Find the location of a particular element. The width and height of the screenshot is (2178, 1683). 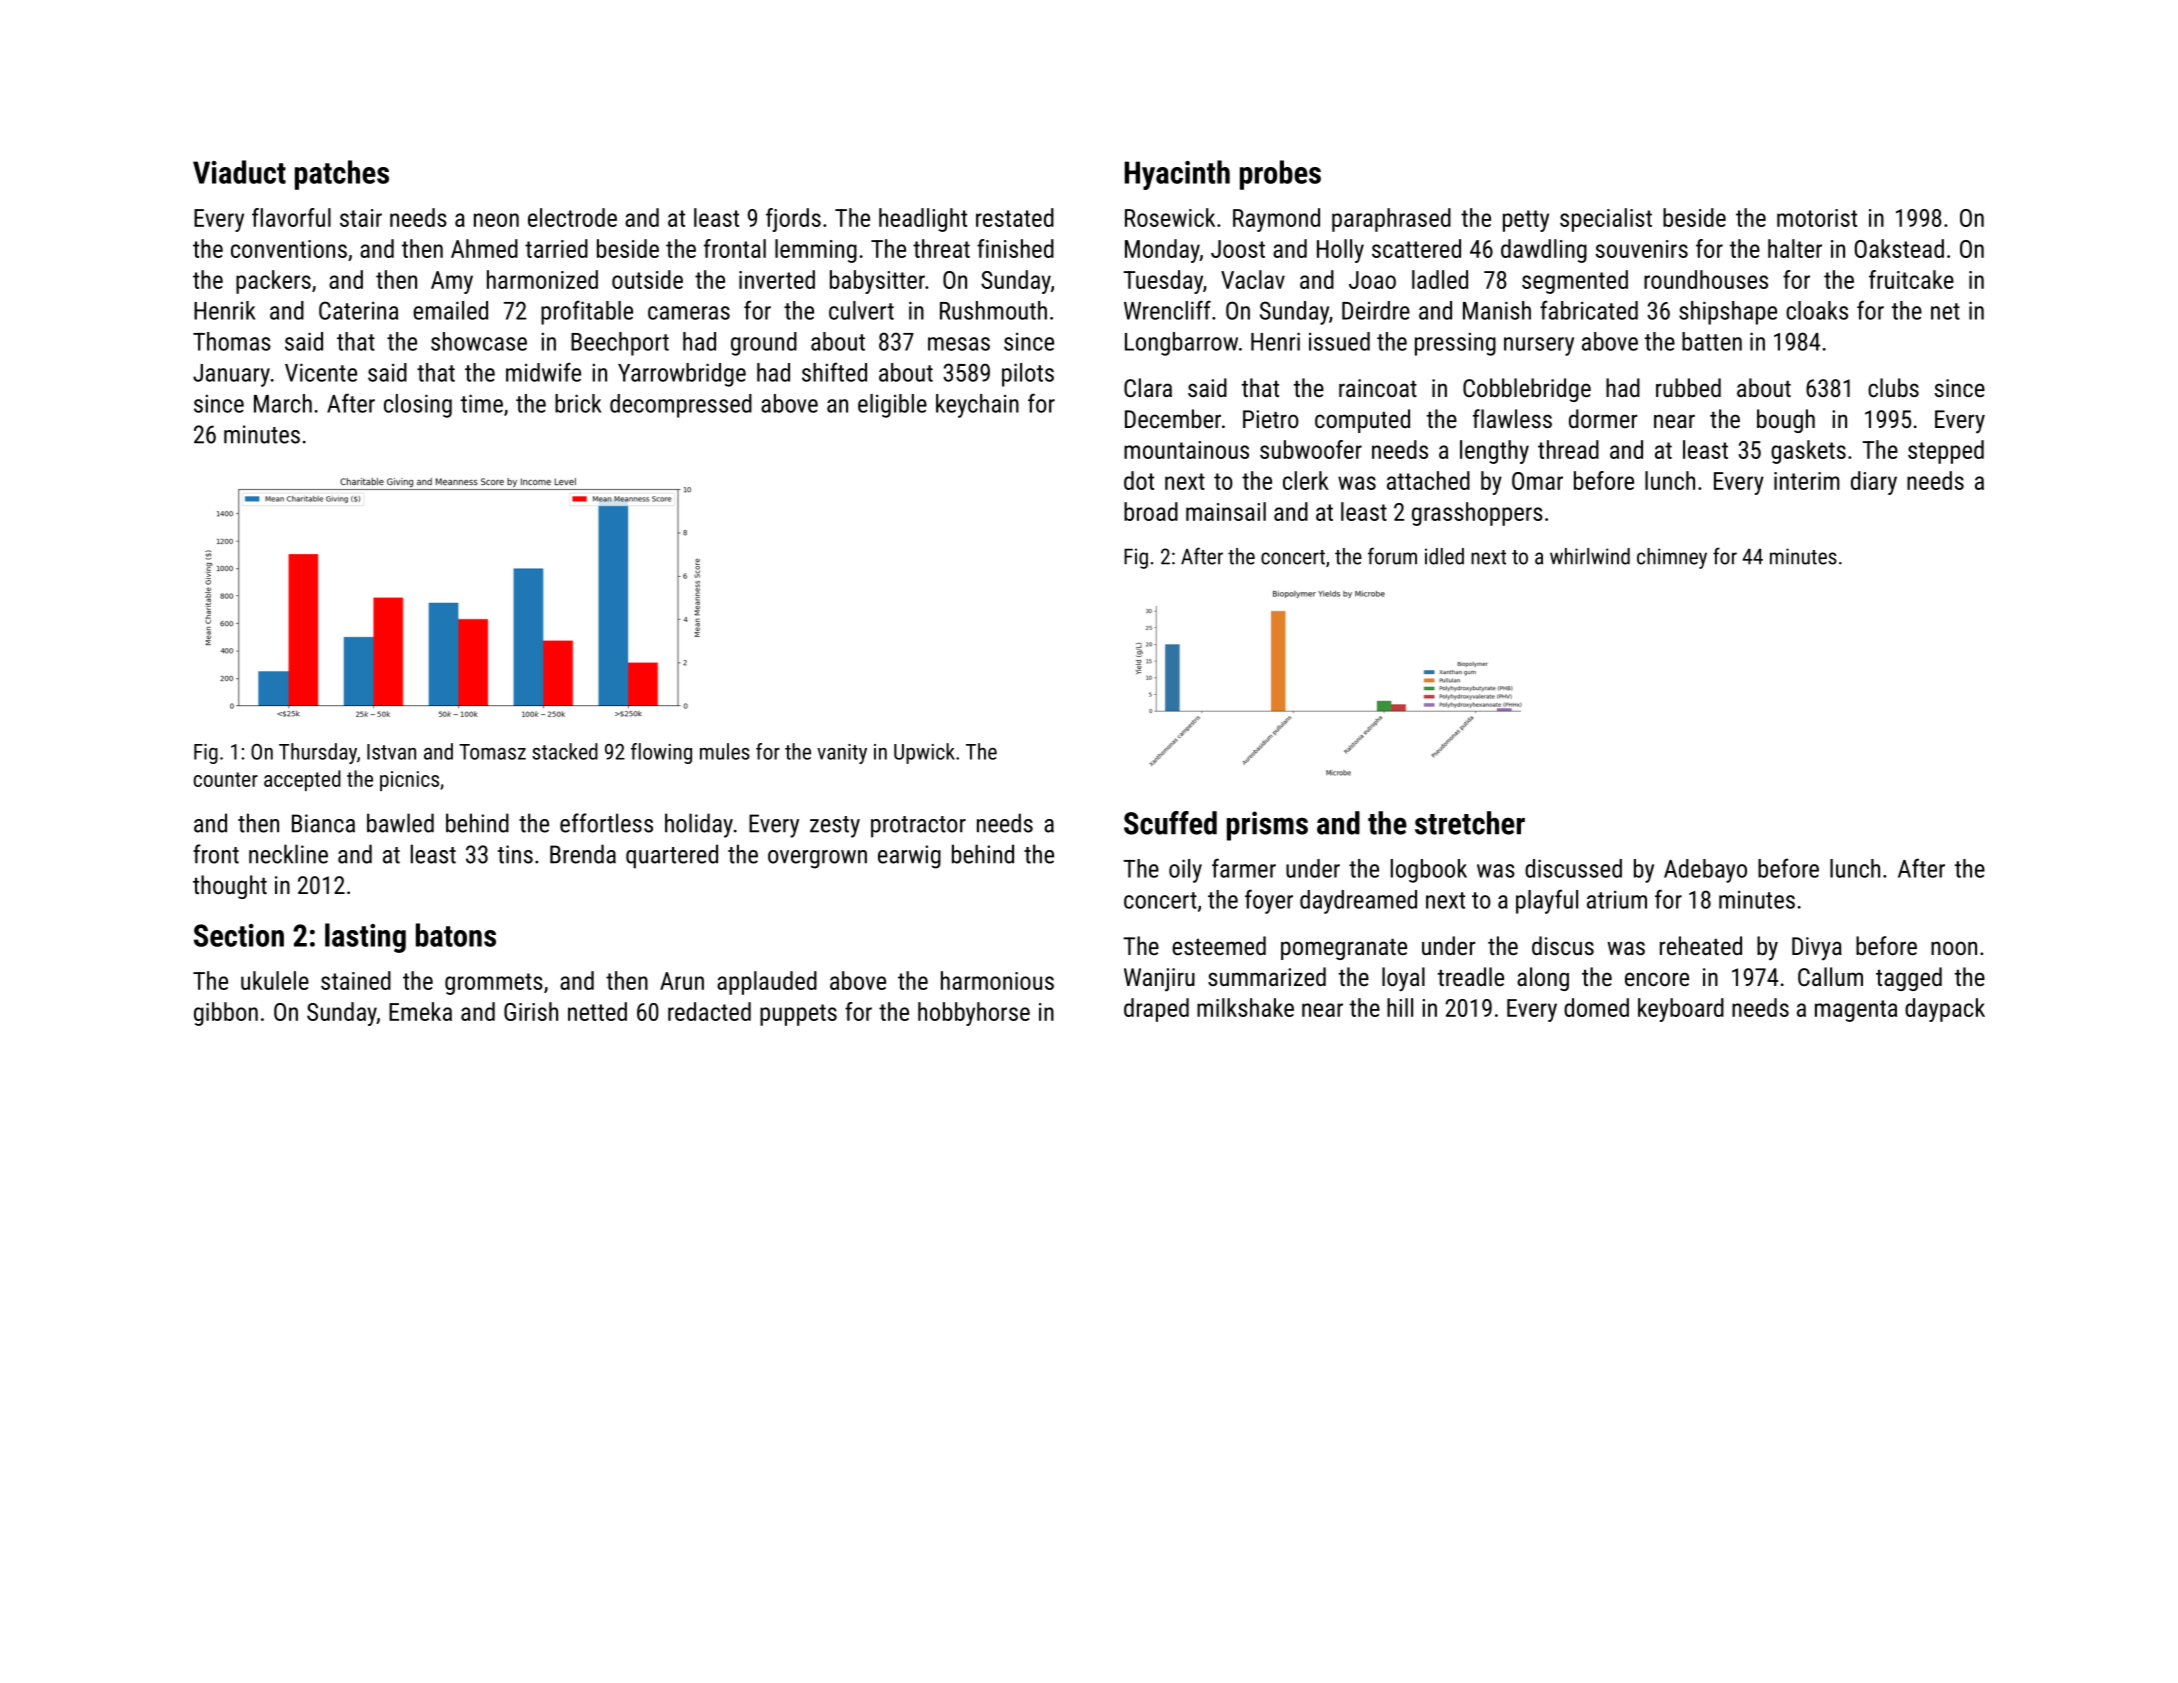

Upwick is located at coordinates (924, 753).
